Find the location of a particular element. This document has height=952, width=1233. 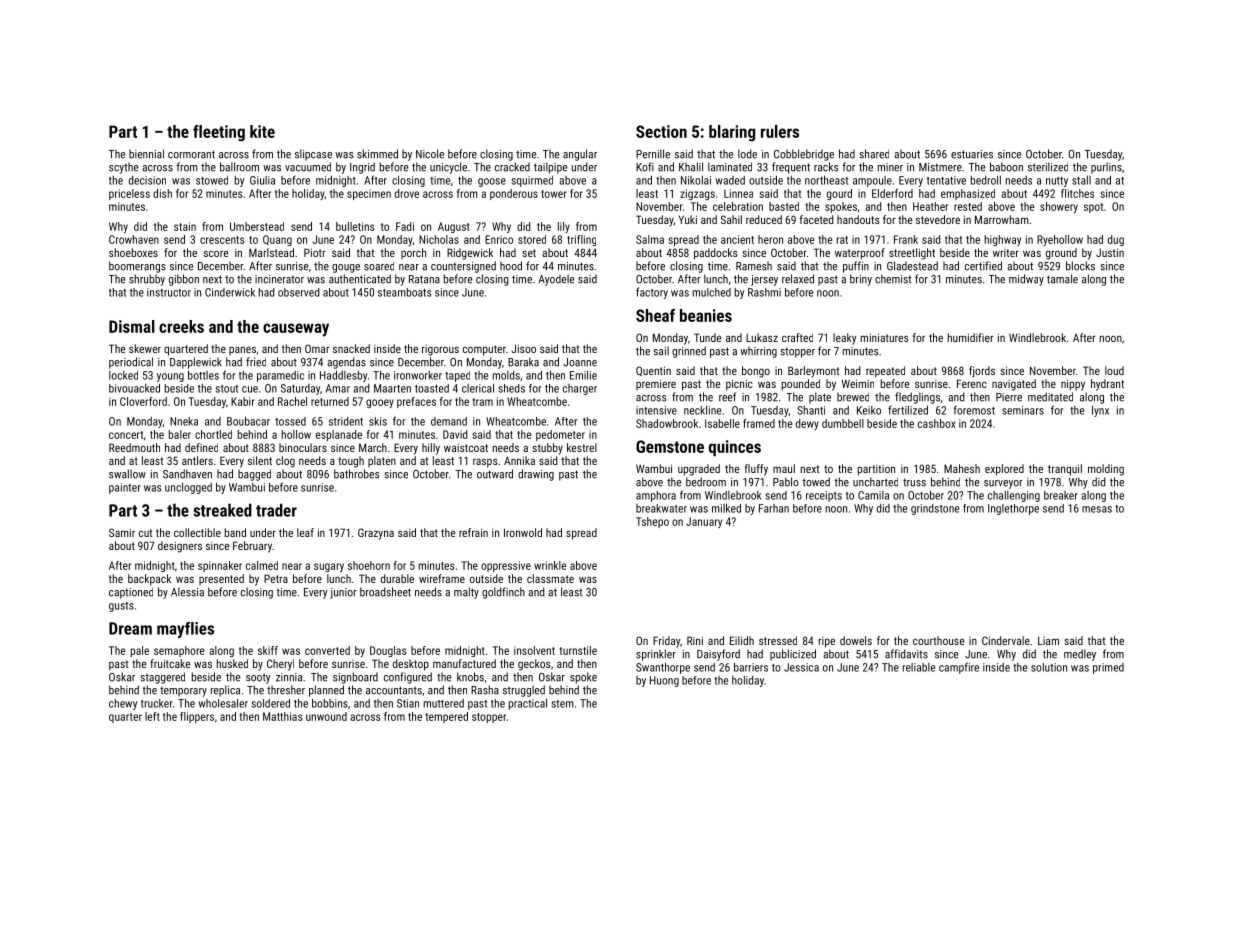

Section is located at coordinates (661, 131).
